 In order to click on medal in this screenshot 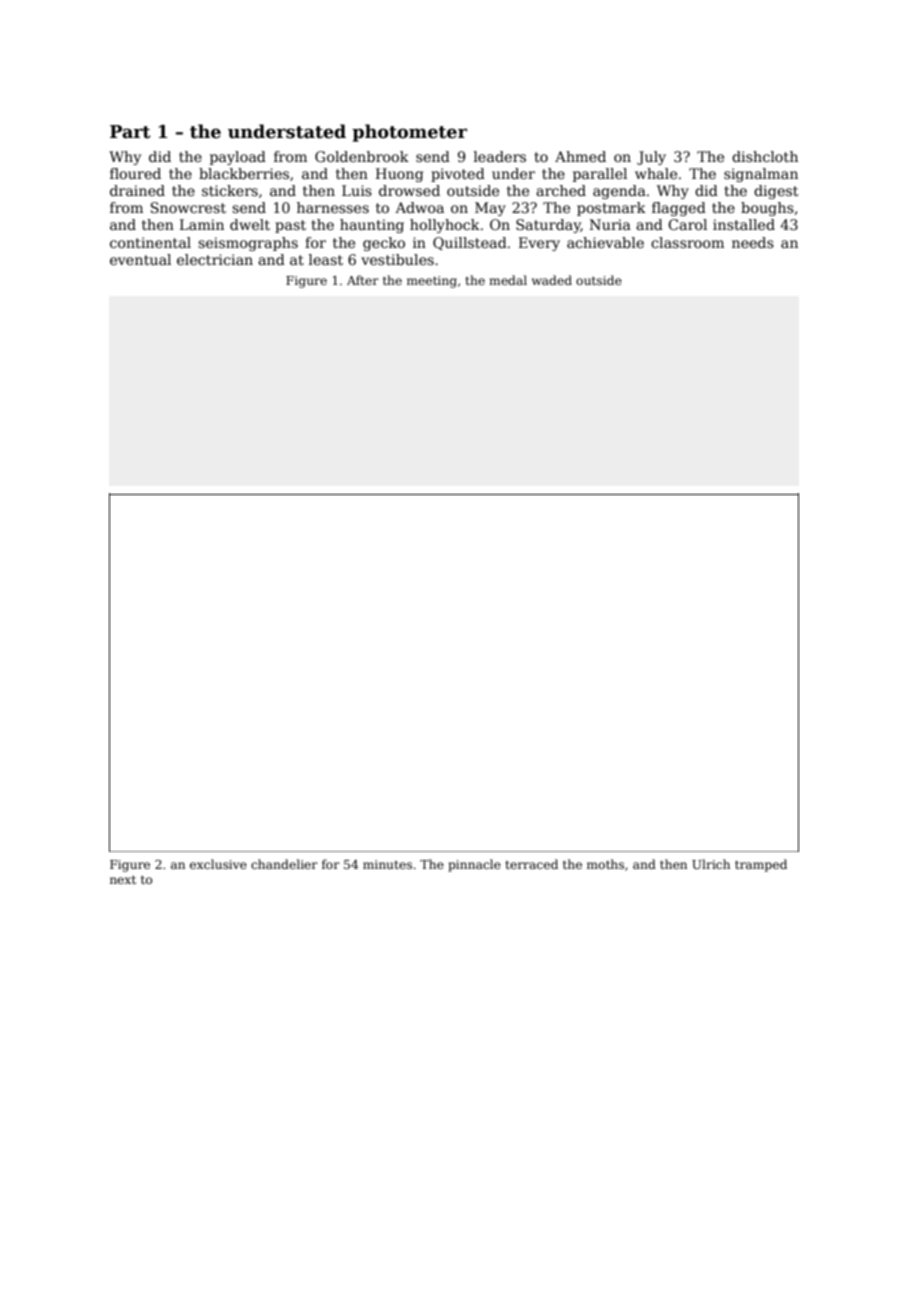, I will do `click(508, 280)`.
